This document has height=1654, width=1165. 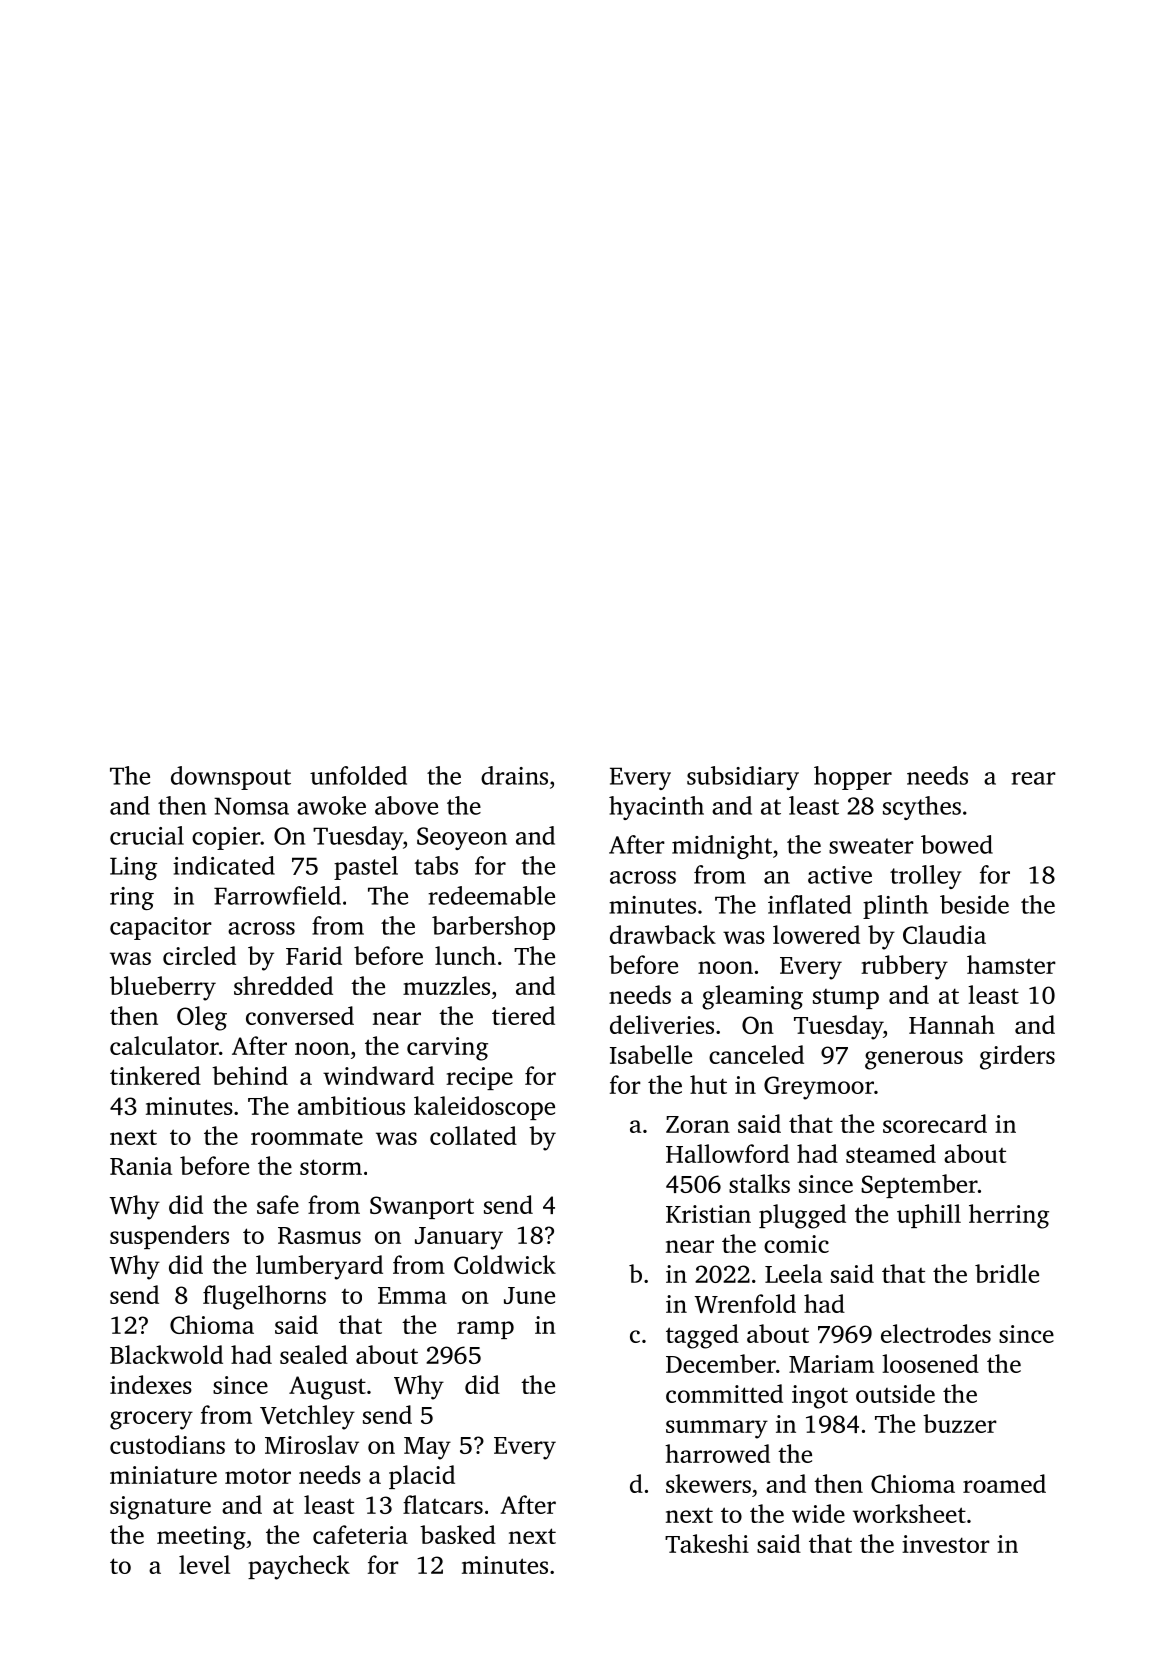 What do you see at coordinates (707, 1543) in the document?
I see `Takeshi` at bounding box center [707, 1543].
